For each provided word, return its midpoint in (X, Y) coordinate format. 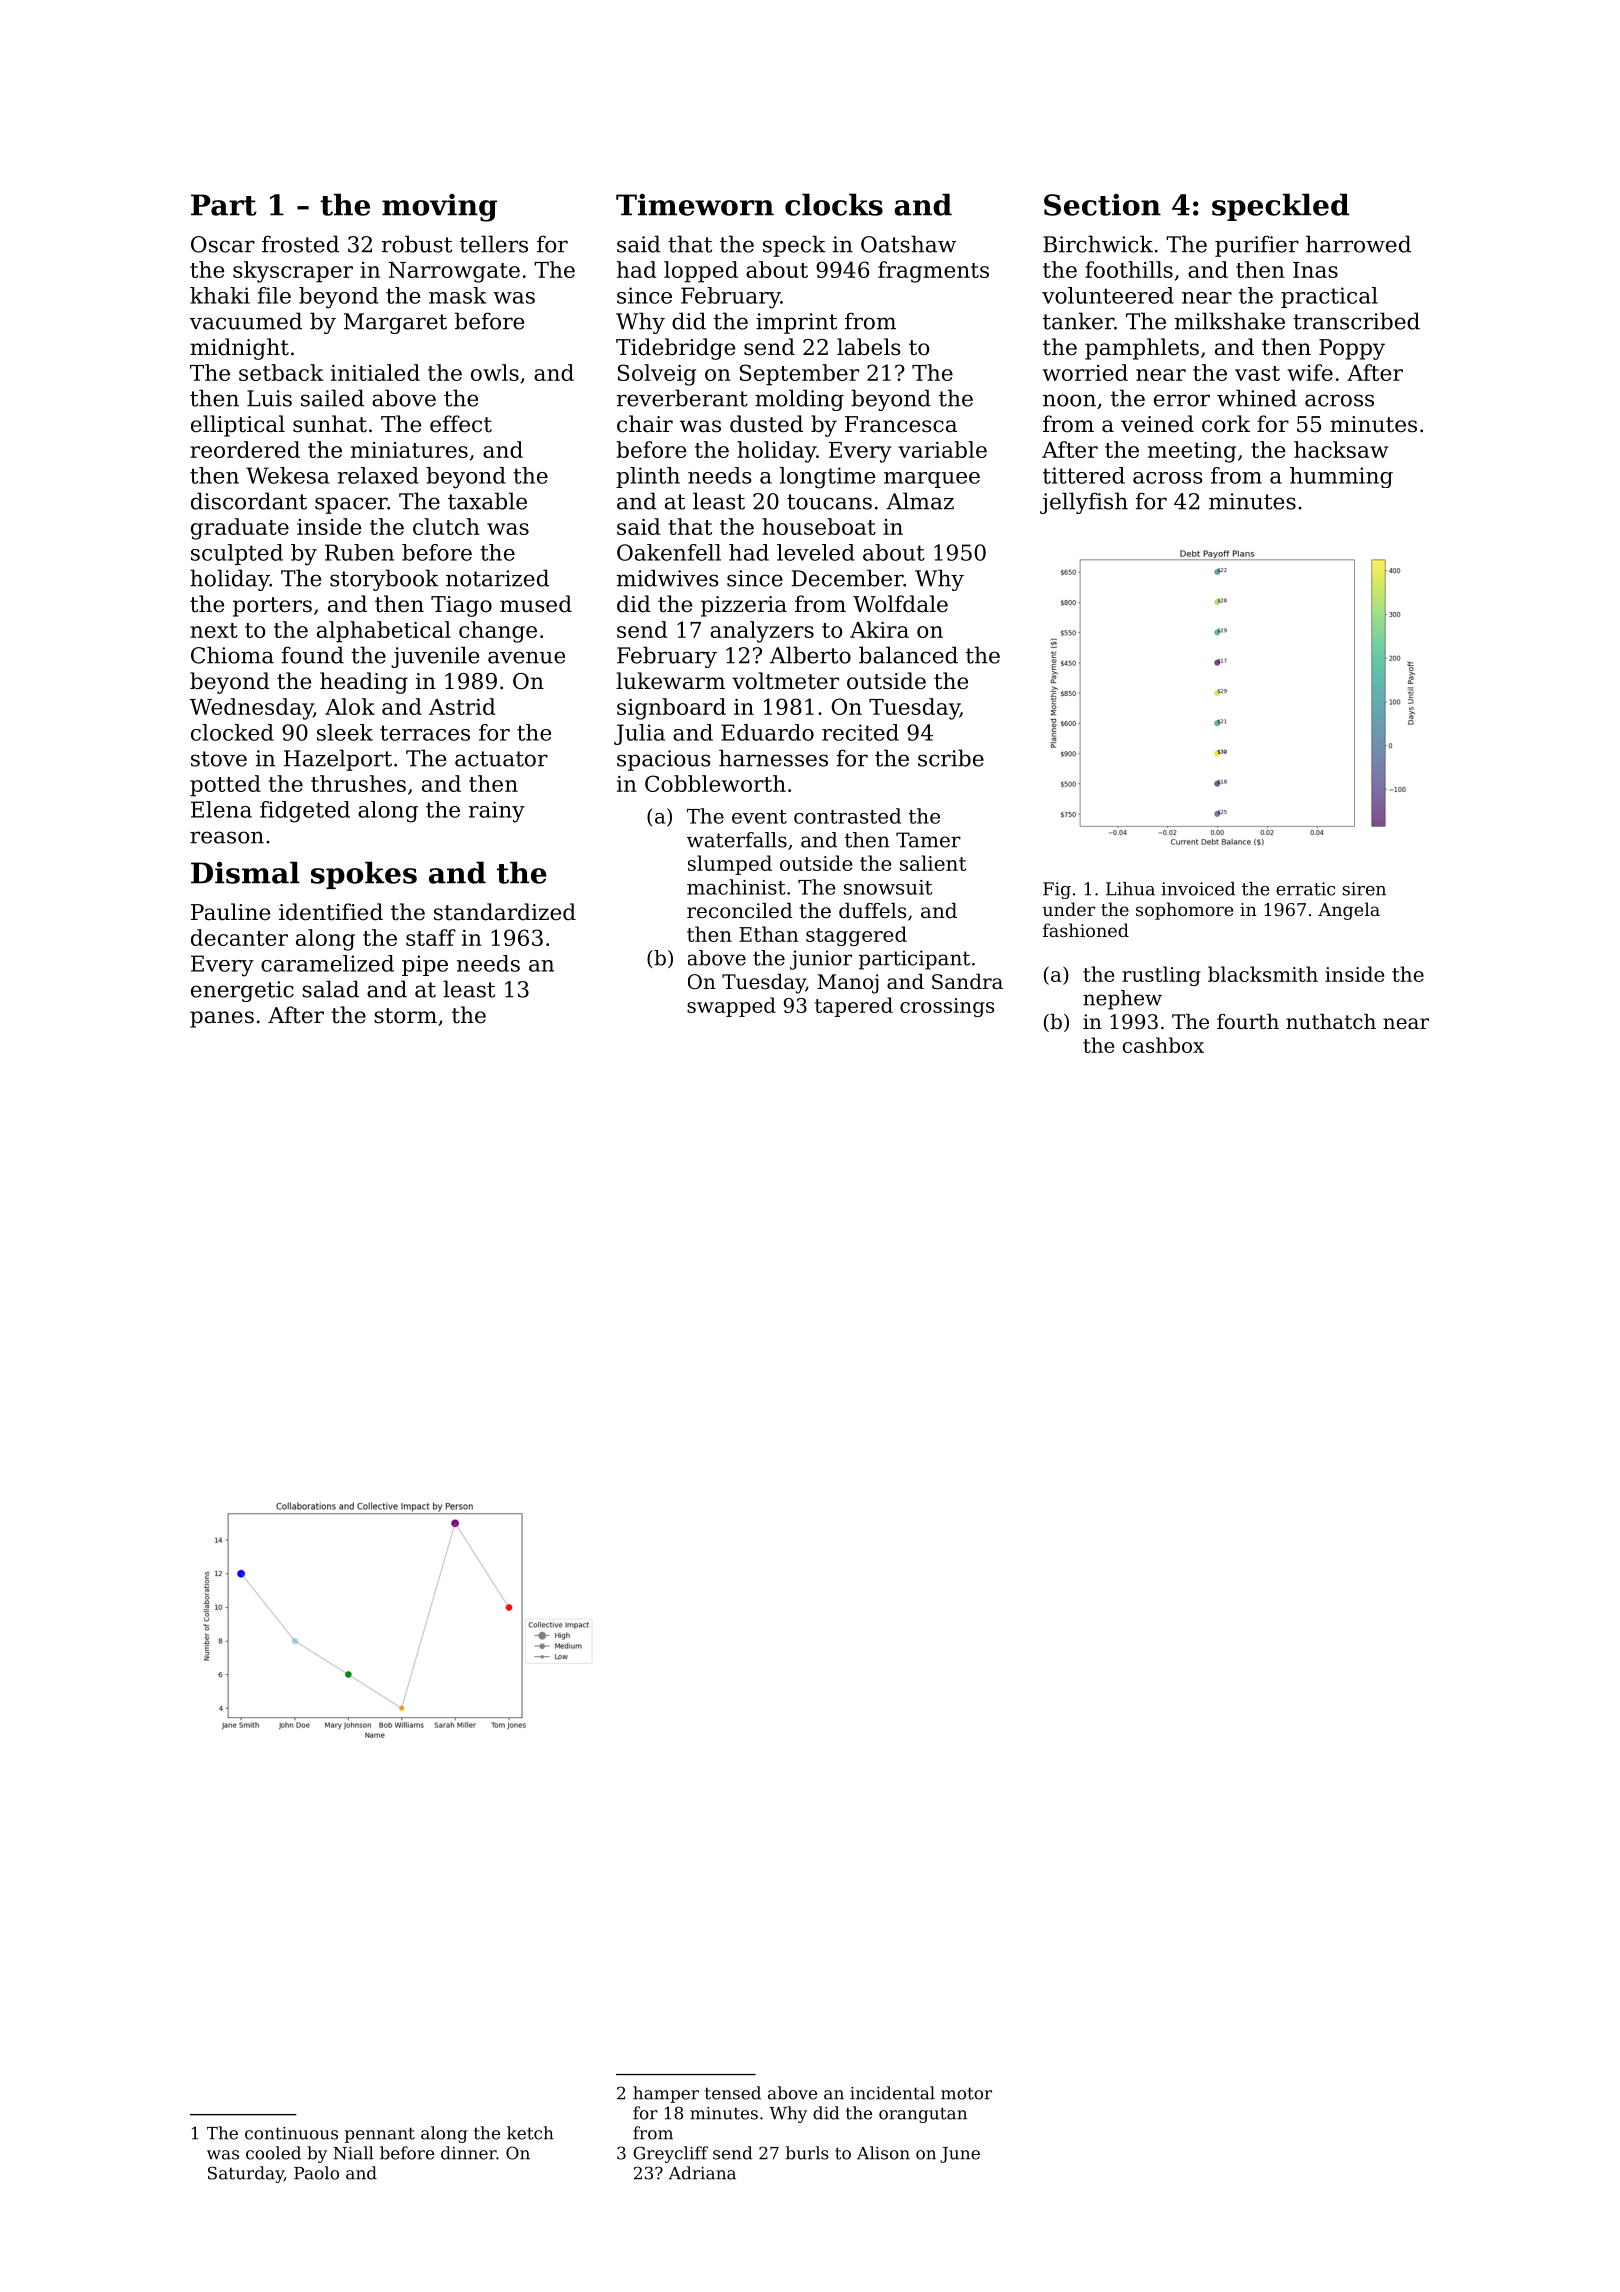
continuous (291, 2133)
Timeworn (695, 205)
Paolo (316, 2173)
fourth (1248, 1022)
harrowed (1358, 244)
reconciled (739, 911)
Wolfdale (900, 604)
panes (222, 1019)
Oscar (223, 244)
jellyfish (1084, 503)
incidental (892, 2093)
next (214, 630)
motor (966, 2093)
